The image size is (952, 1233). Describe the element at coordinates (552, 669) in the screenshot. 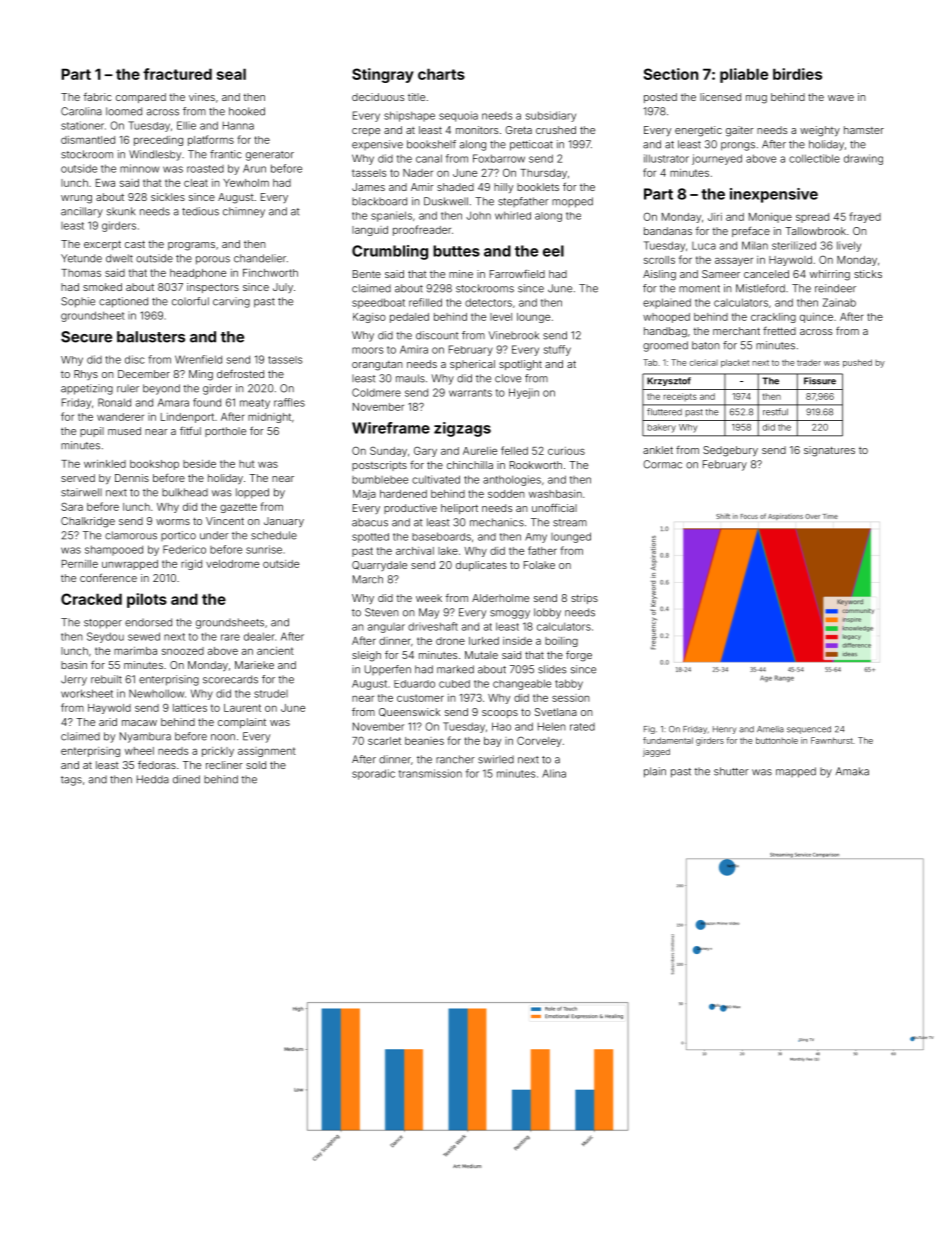

I see `slides` at that location.
